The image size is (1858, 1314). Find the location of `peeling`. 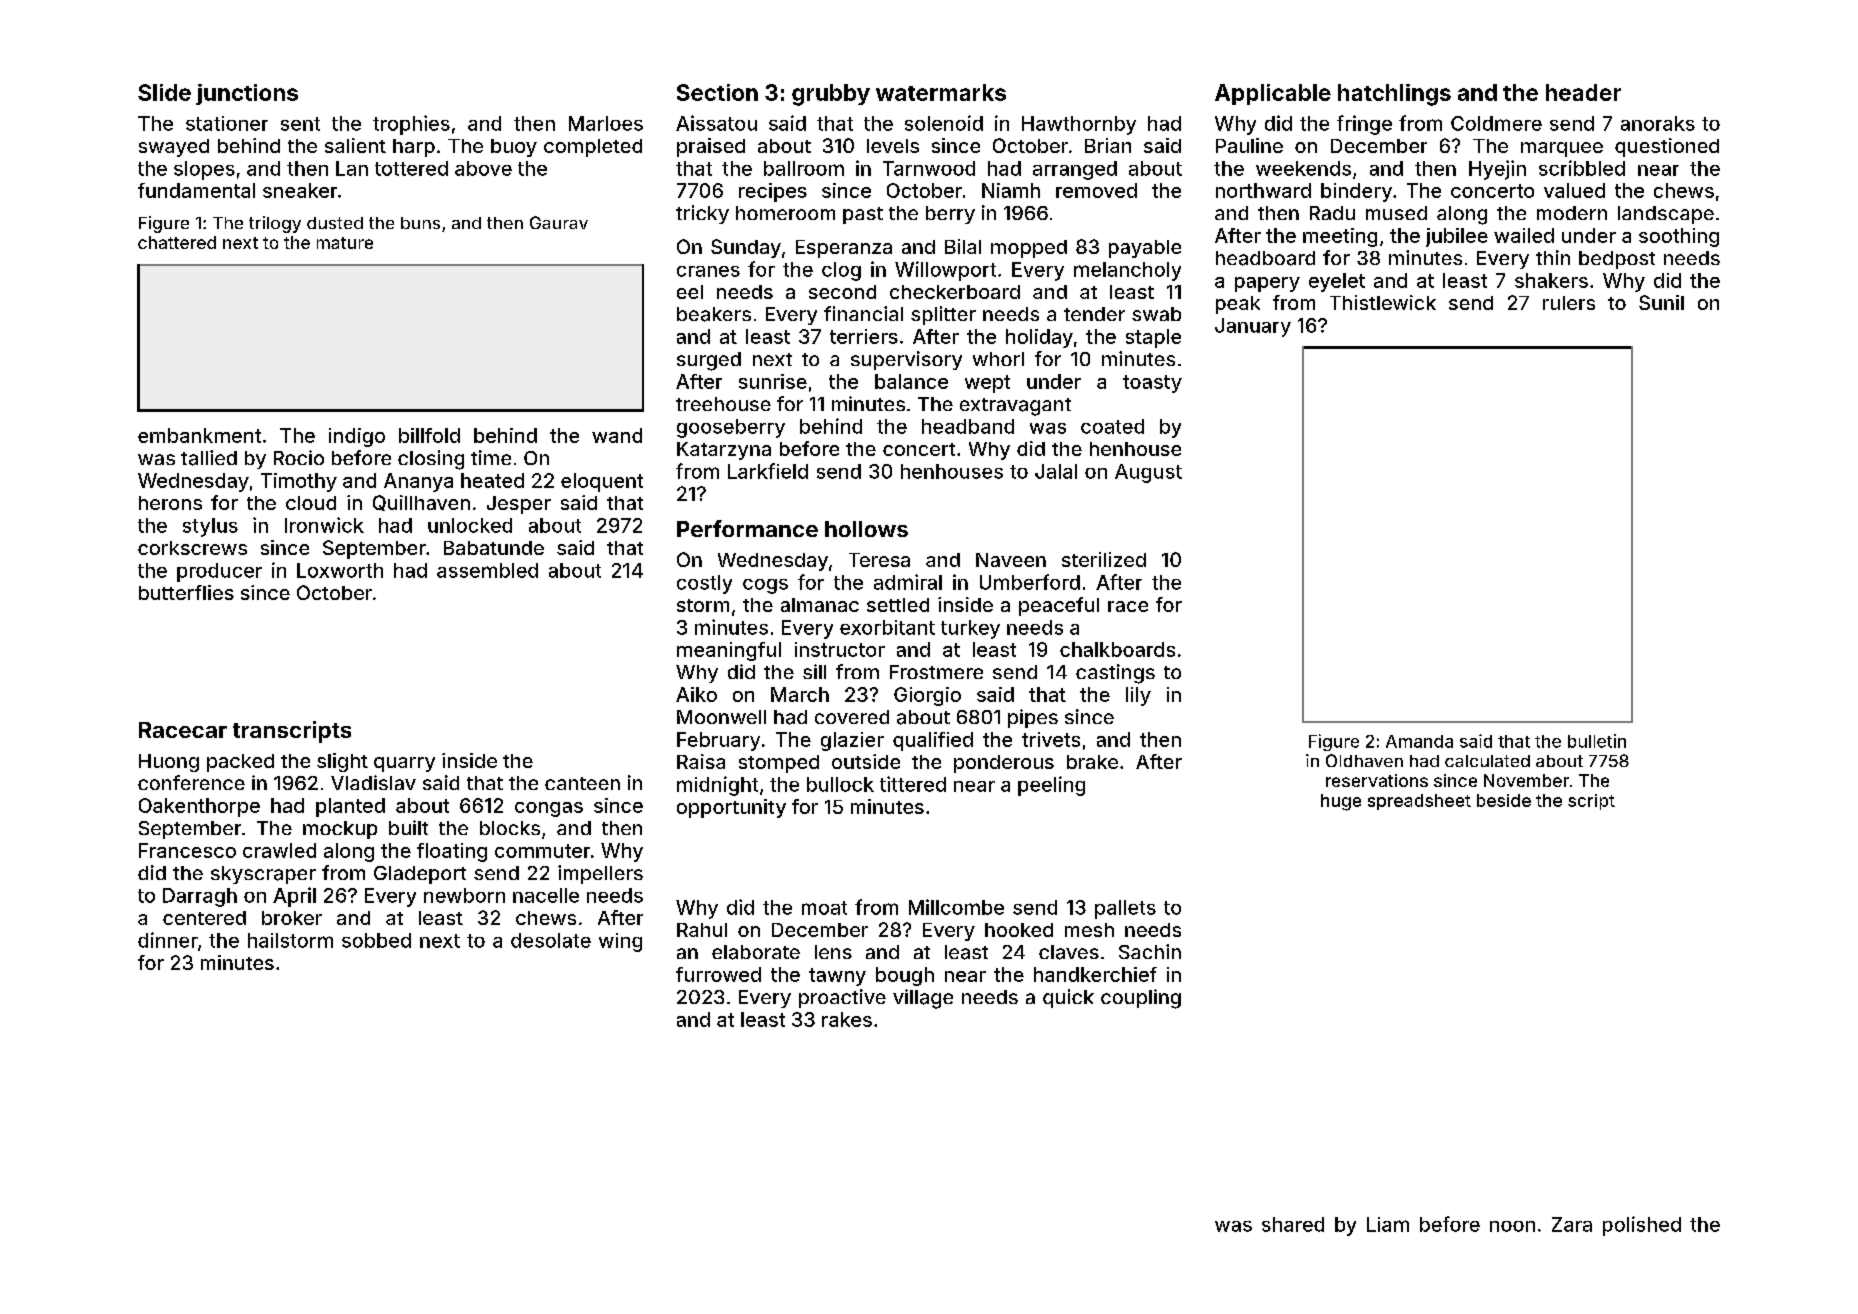

peeling is located at coordinates (1051, 786).
